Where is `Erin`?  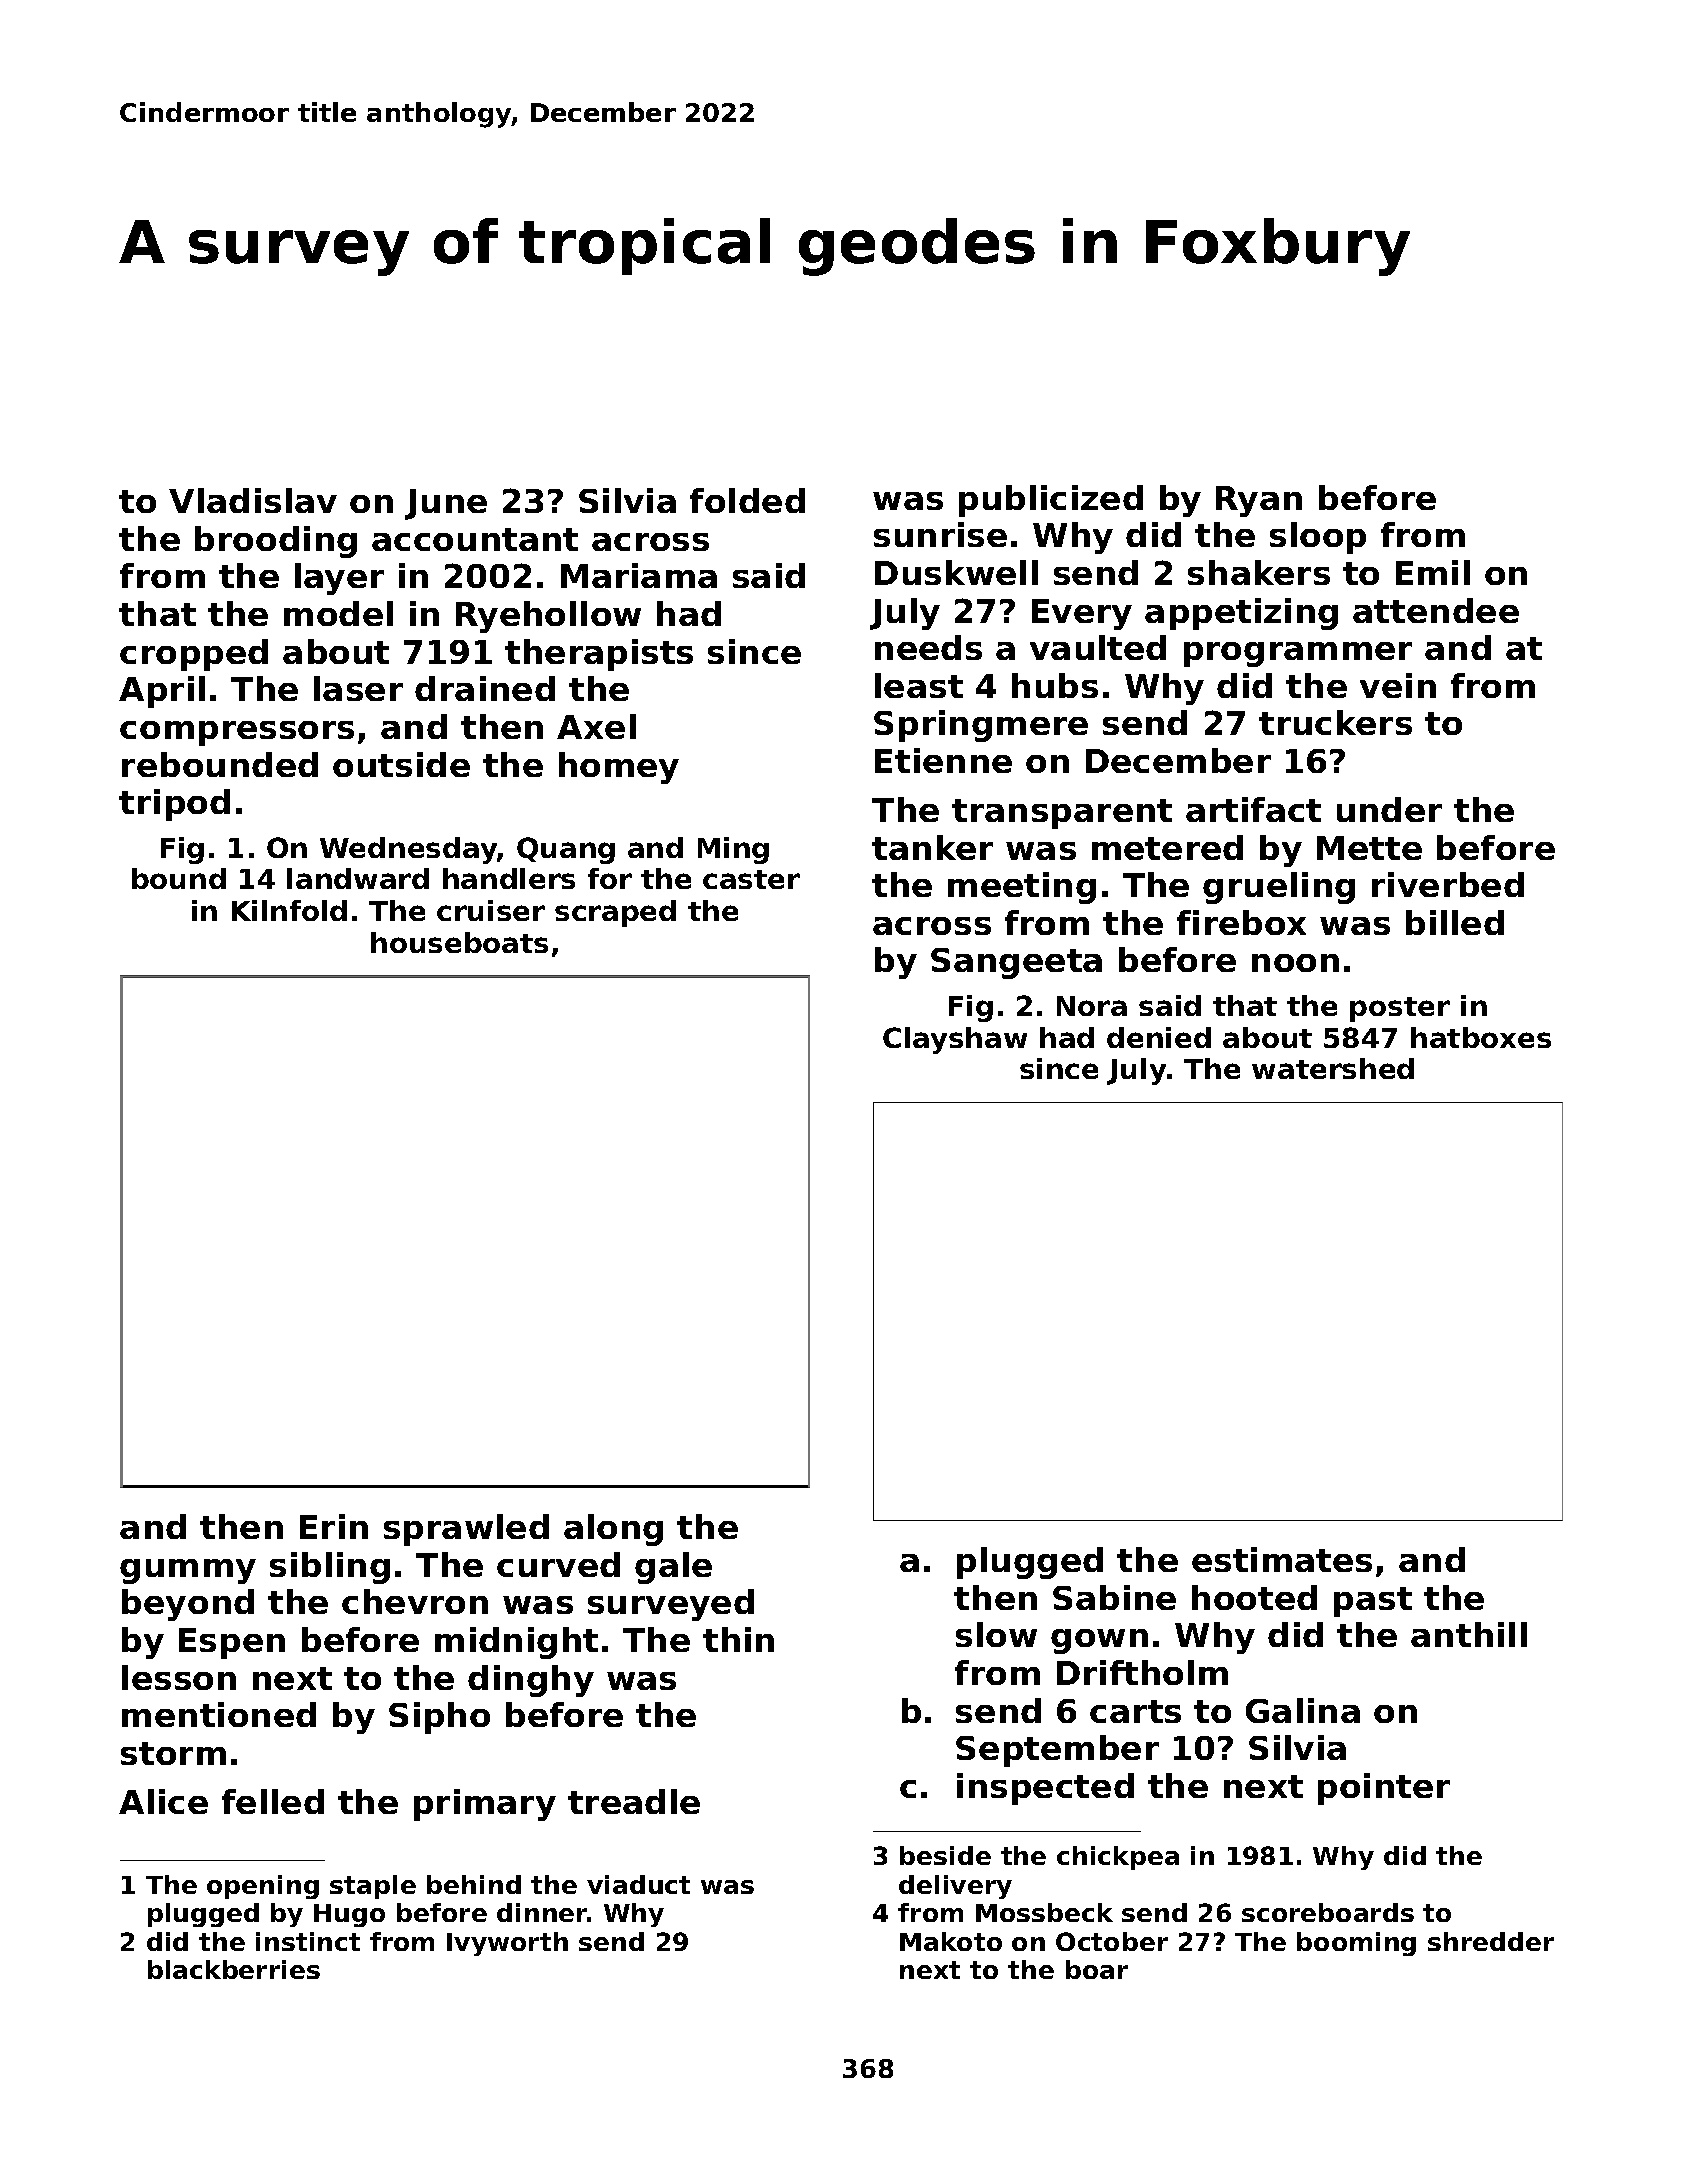 Erin is located at coordinates (334, 1526).
